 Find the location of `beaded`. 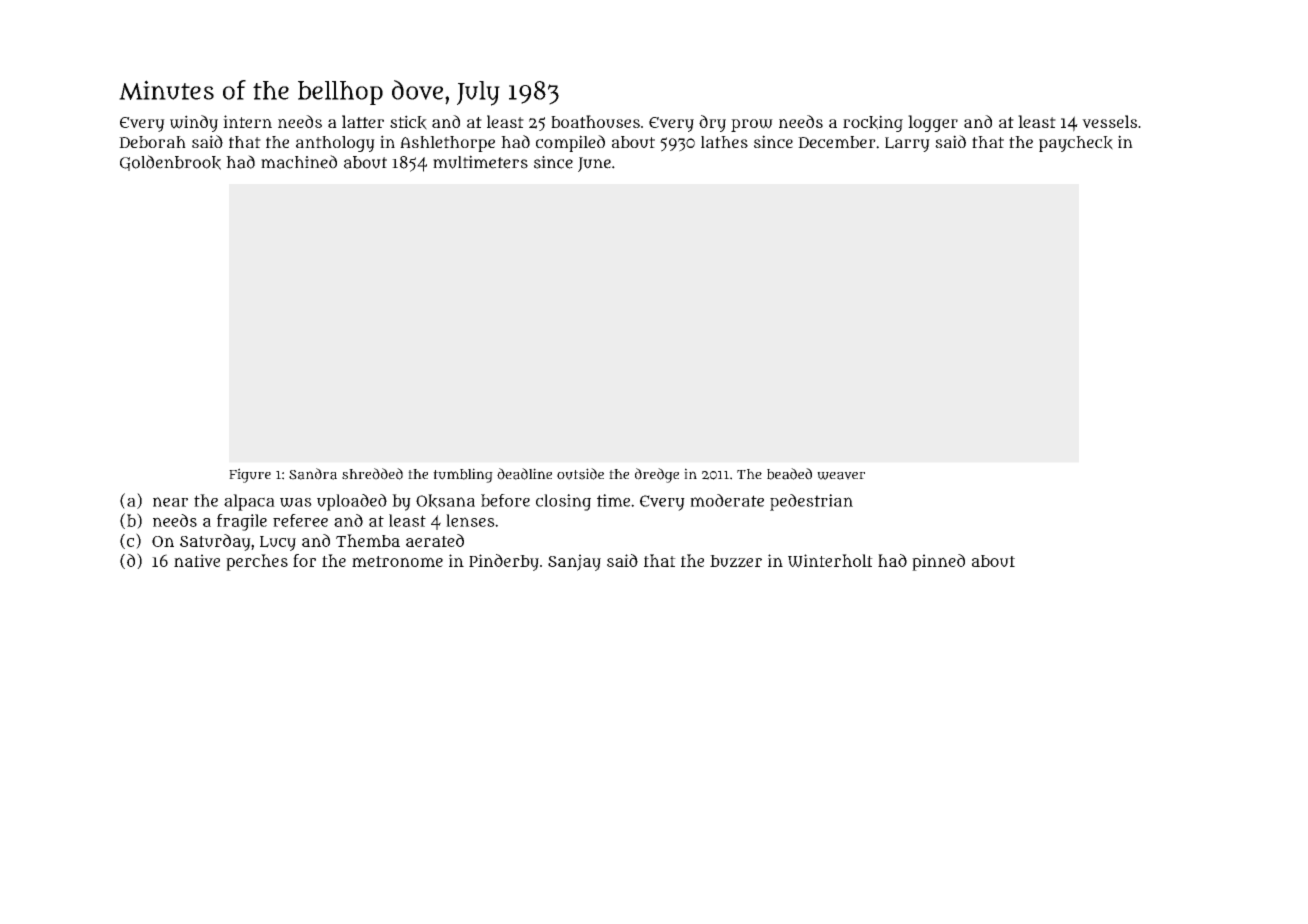

beaded is located at coordinates (789, 474).
